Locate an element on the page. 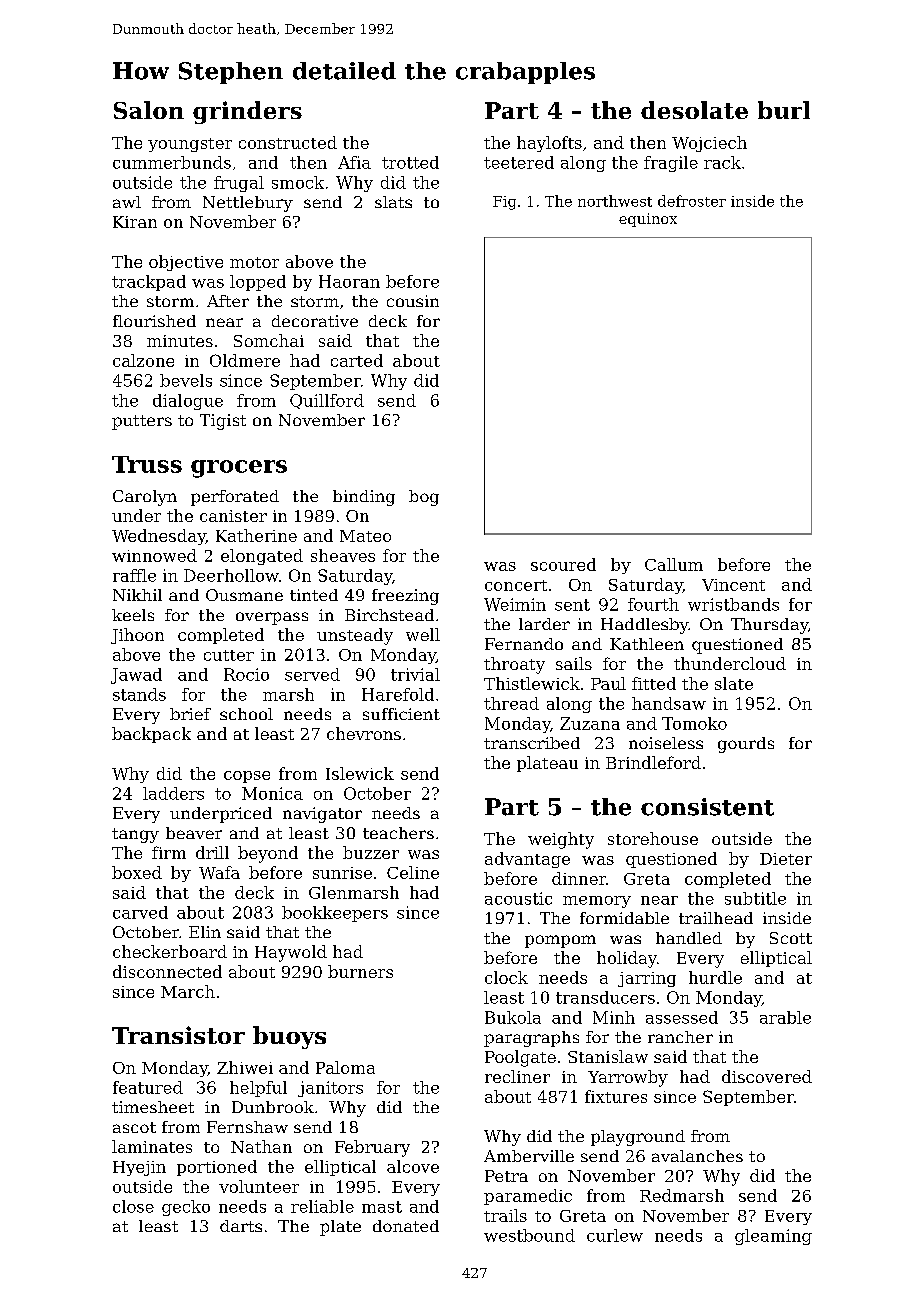 This document has height=1311, width=924. playground is located at coordinates (638, 1138).
